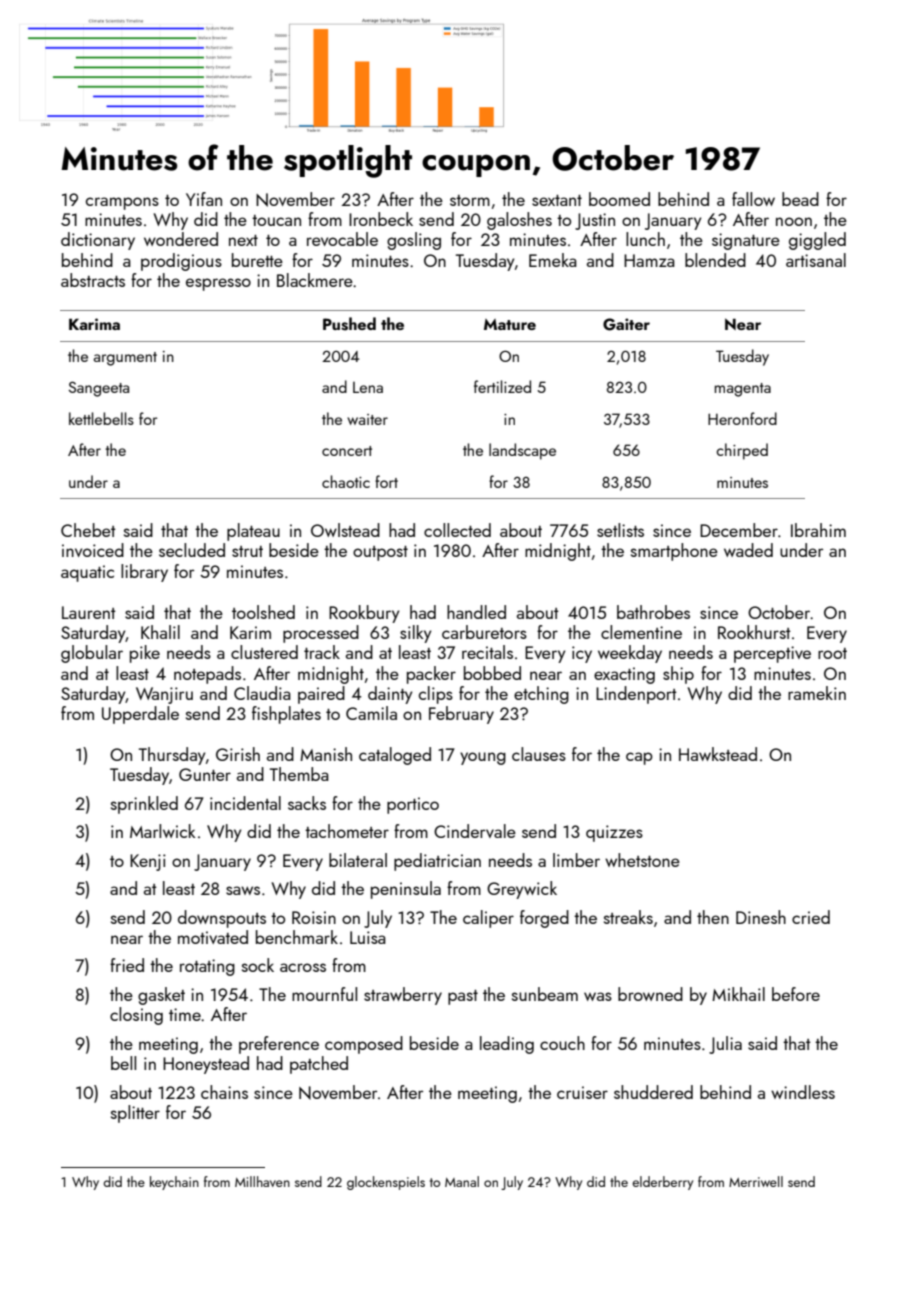  What do you see at coordinates (174, 1183) in the screenshot?
I see `keychain` at bounding box center [174, 1183].
